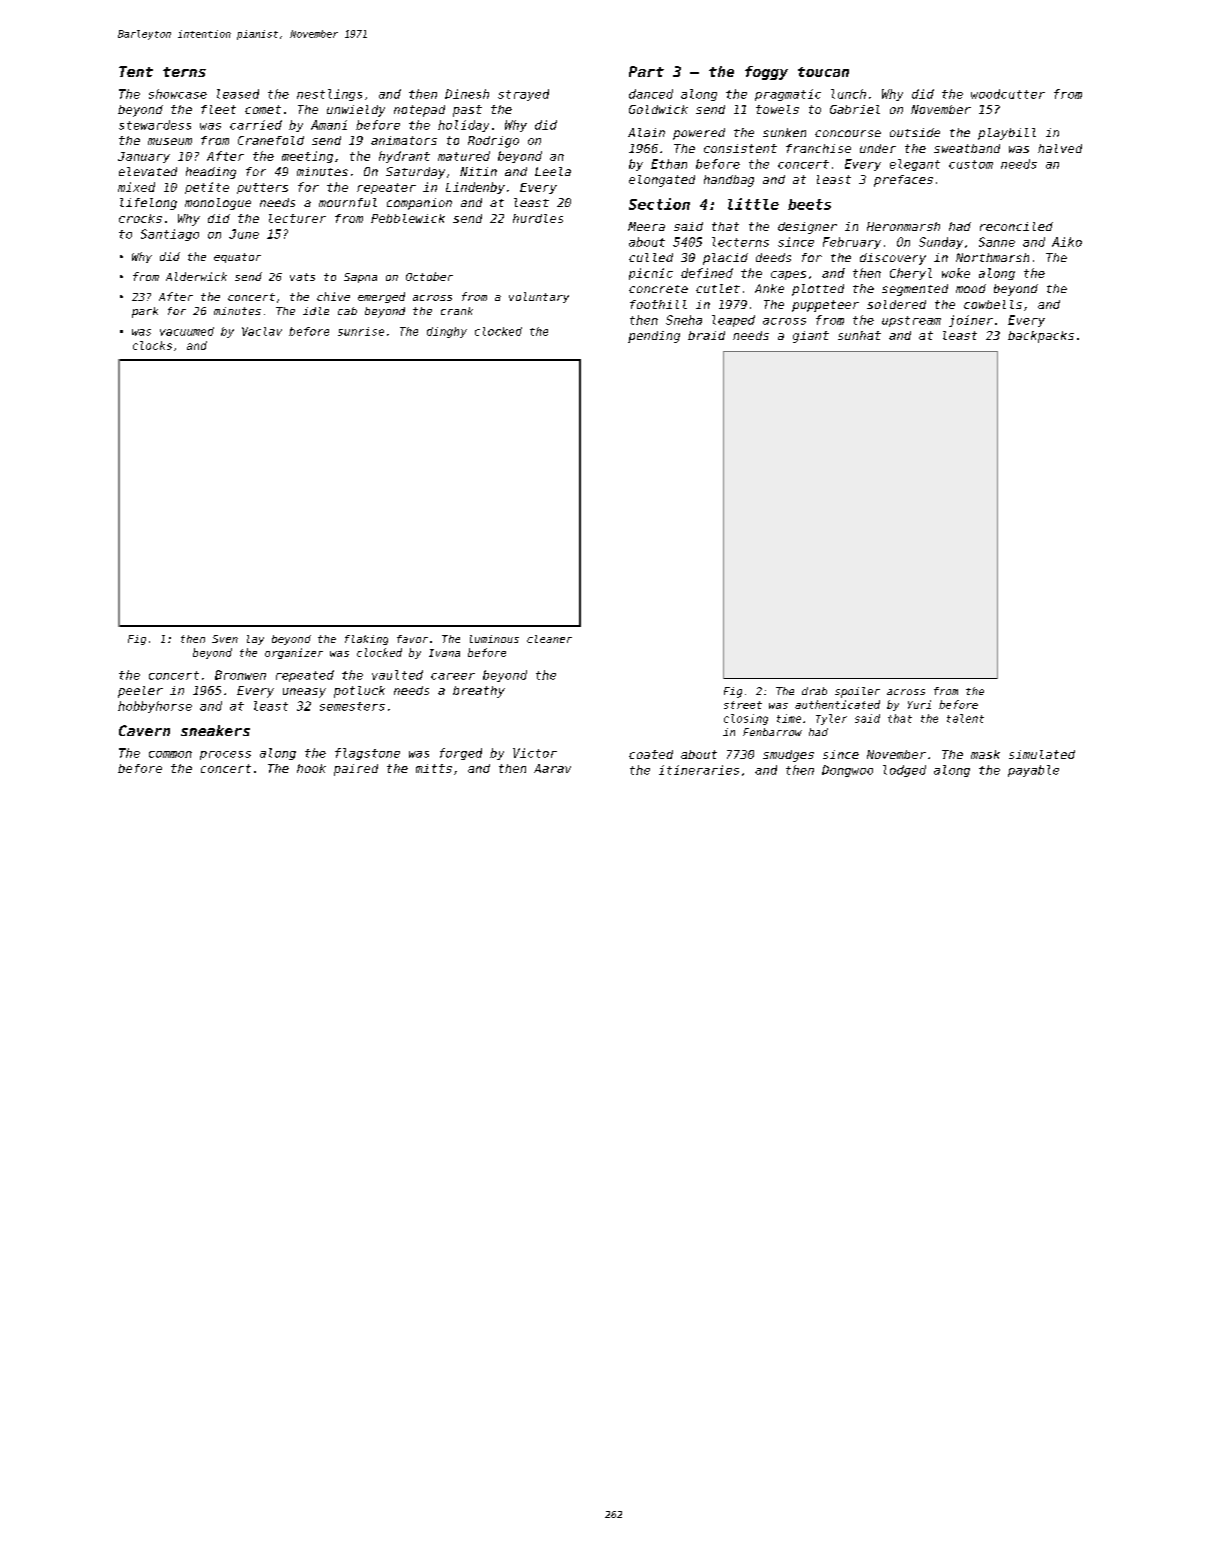 The height and width of the screenshot is (1566, 1210). Describe the element at coordinates (646, 132) in the screenshot. I see `Alain` at that location.
